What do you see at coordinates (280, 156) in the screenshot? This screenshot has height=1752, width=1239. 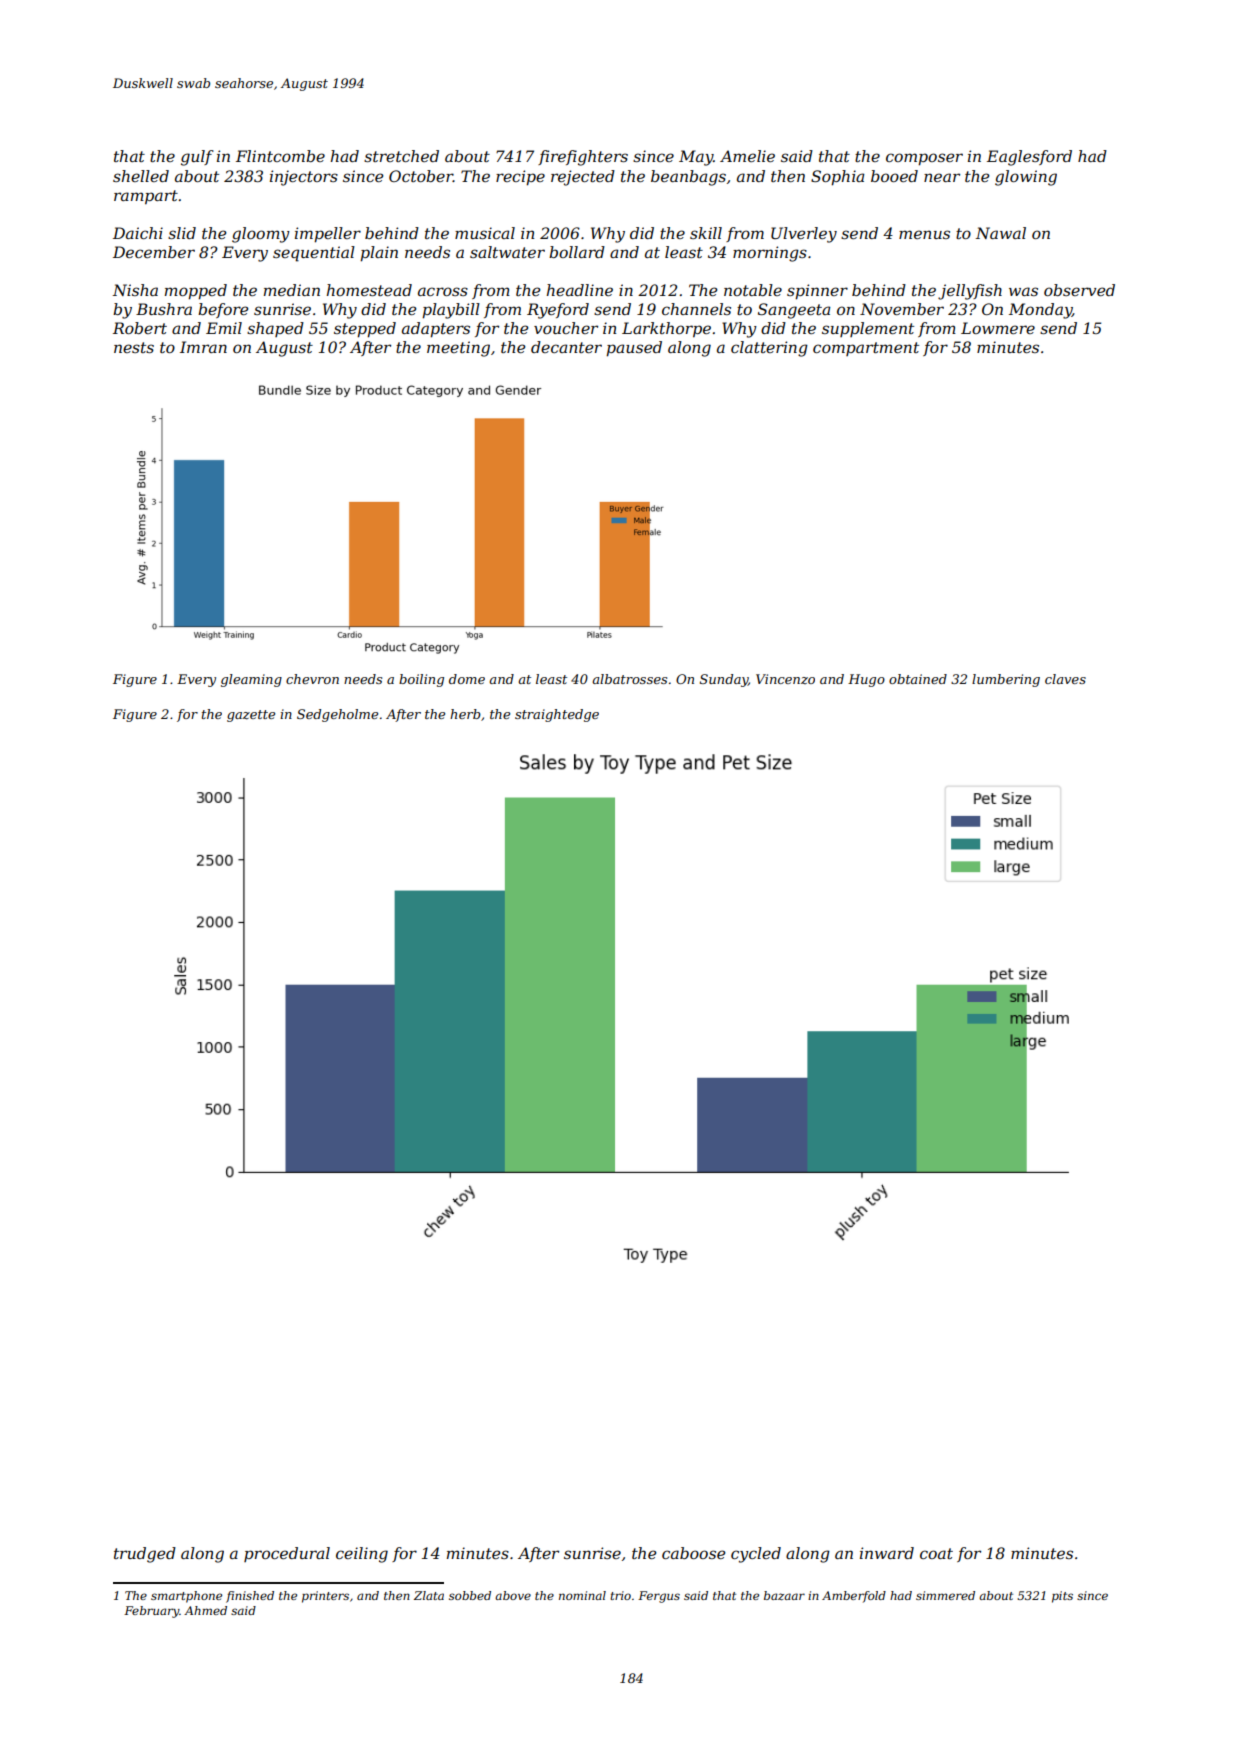 I see `Flintcombe` at bounding box center [280, 156].
